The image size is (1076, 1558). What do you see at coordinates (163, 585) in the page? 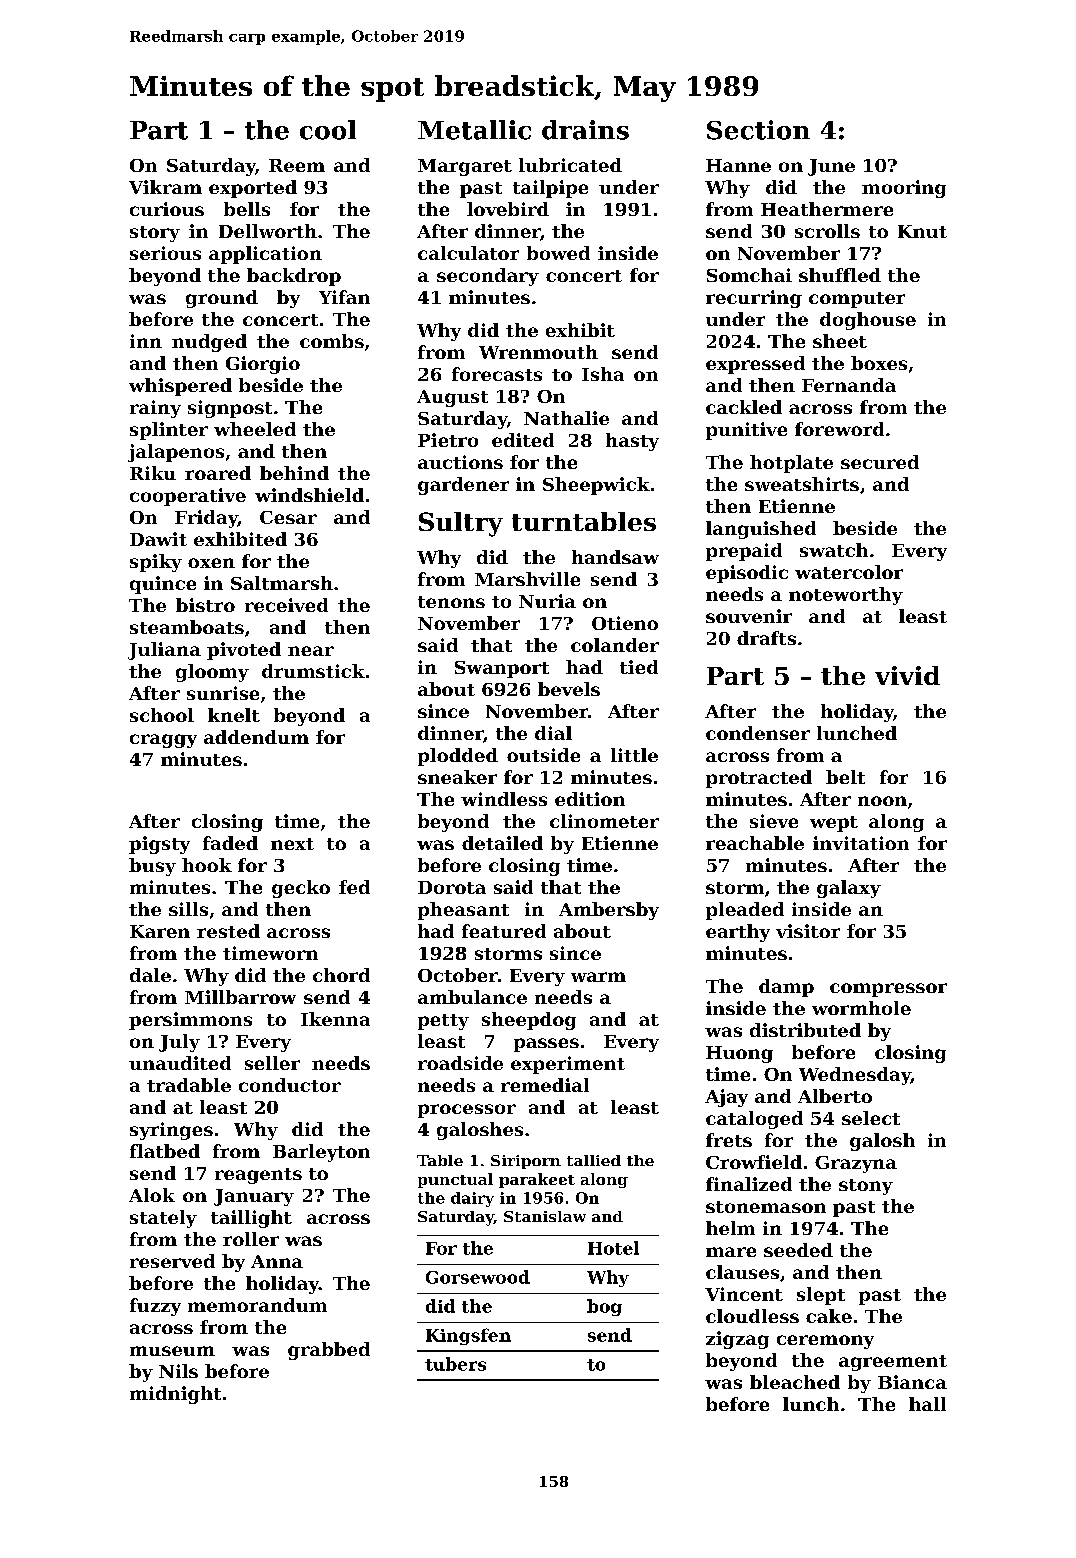
I see `quince` at bounding box center [163, 585].
